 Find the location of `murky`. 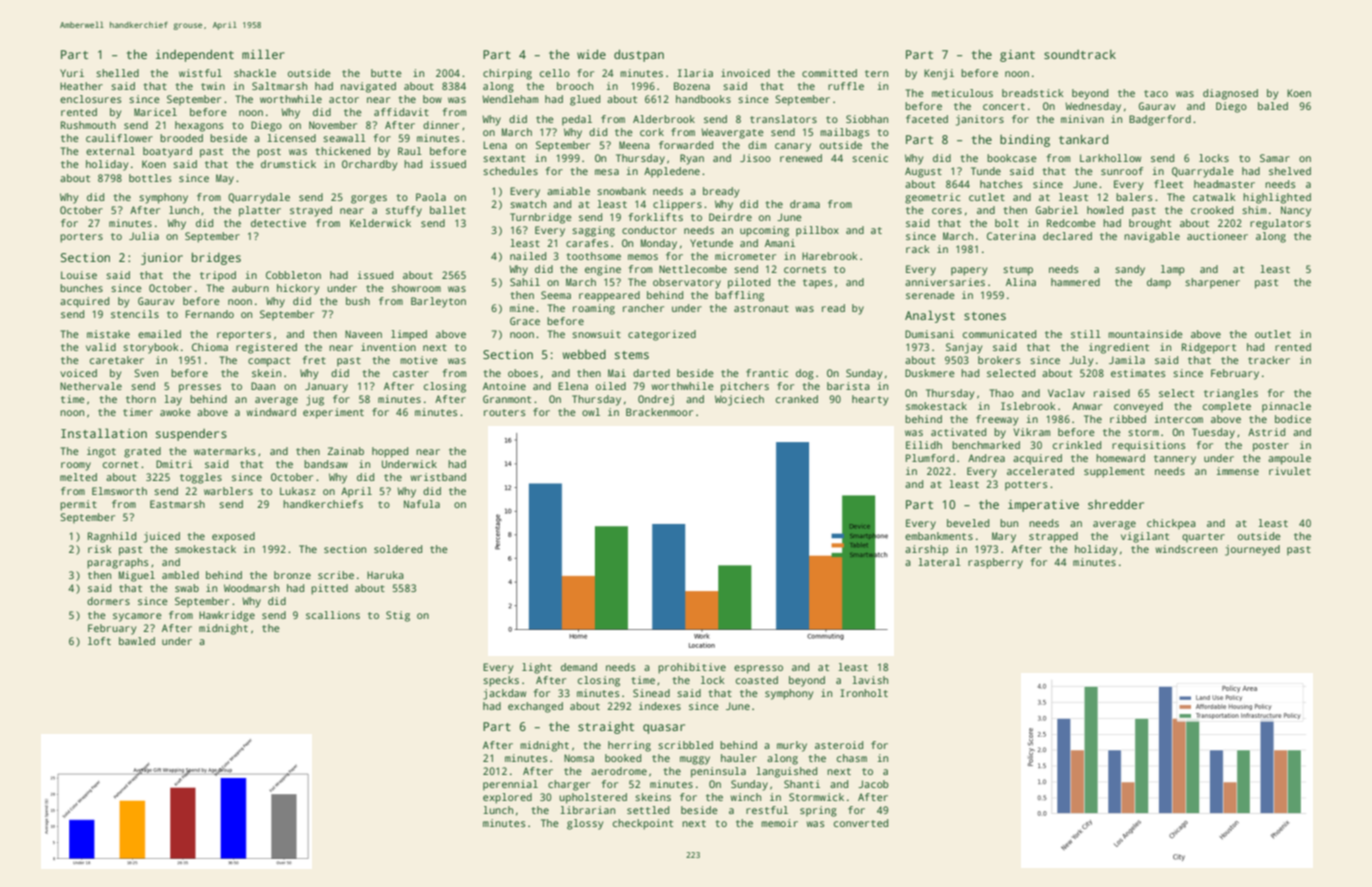

murky is located at coordinates (792, 746).
